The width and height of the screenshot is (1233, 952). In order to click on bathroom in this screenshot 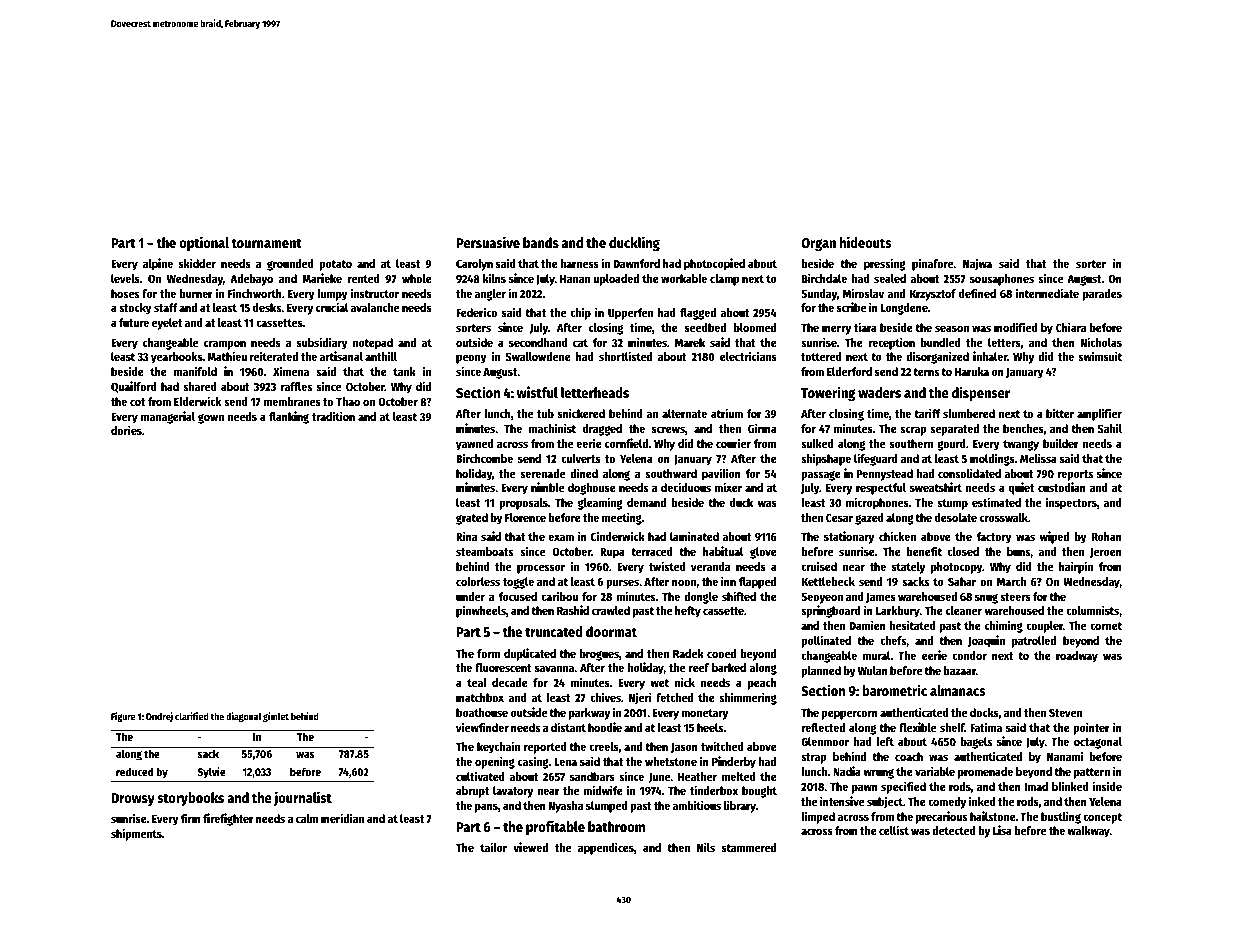, I will do `click(616, 826)`.
